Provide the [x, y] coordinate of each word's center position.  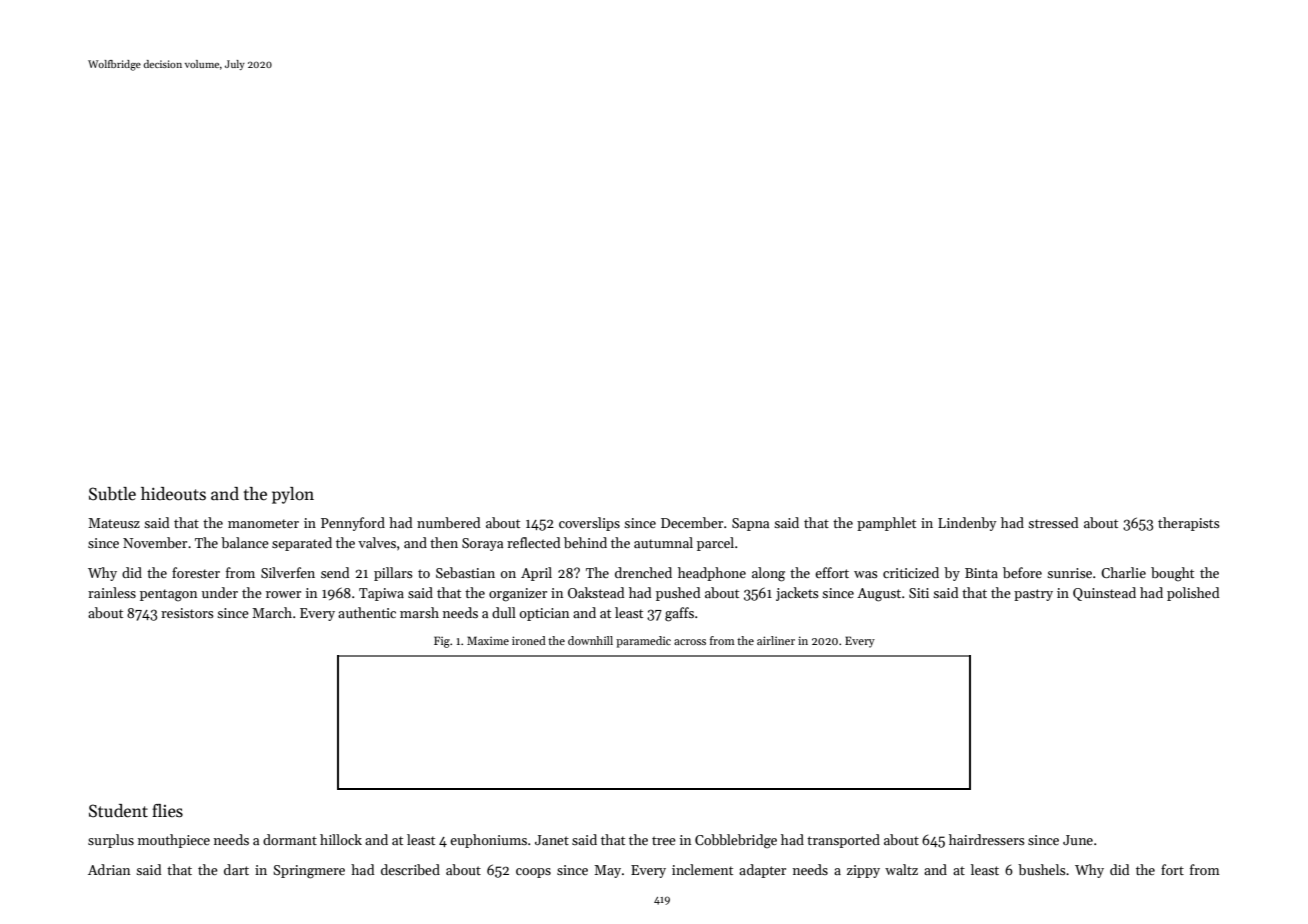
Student [118, 811]
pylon [293, 495]
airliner [776, 640]
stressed [1053, 522]
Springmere [309, 872]
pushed [678, 594]
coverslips [589, 524]
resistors [187, 613]
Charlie [1123, 572]
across [690, 642]
